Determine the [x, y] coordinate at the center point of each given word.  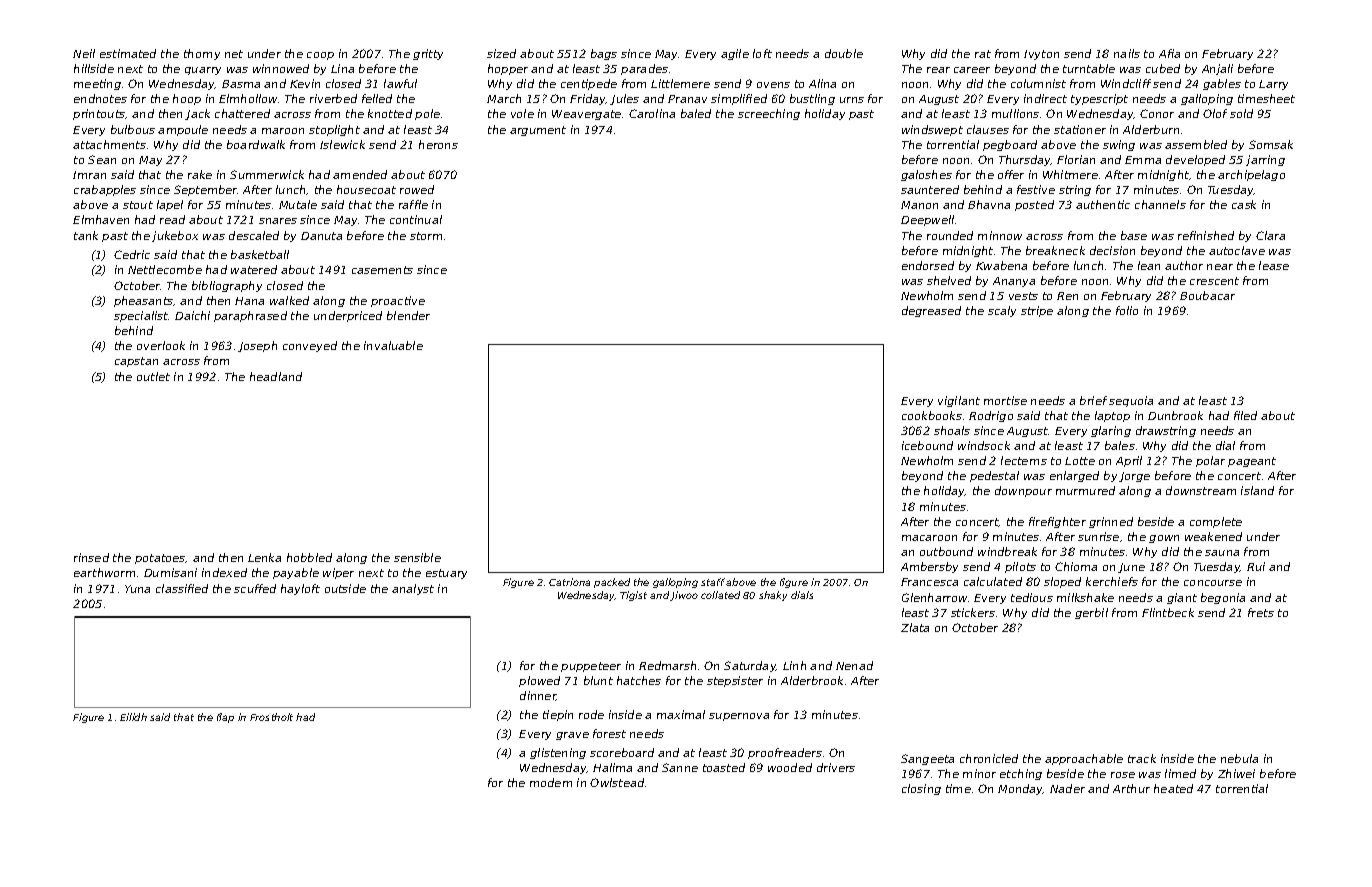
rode [591, 714]
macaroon [929, 538]
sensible [417, 557]
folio [1127, 310]
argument [538, 131]
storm [426, 236]
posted [1034, 205]
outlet [153, 376]
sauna [1222, 553]
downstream [1201, 490]
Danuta [321, 236]
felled [377, 98]
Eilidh [133, 717]
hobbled [309, 557]
